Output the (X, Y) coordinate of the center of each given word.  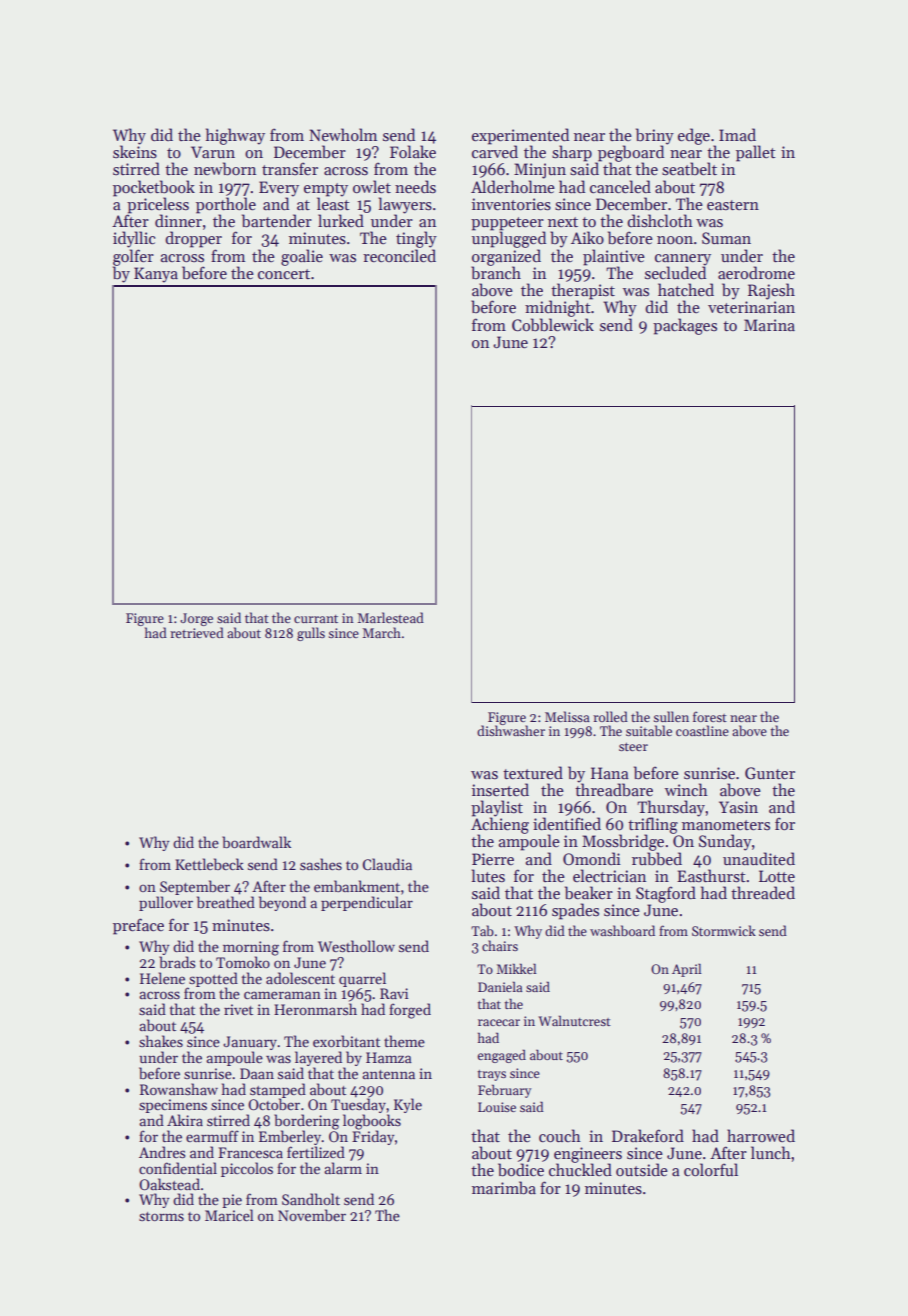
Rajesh (771, 291)
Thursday (671, 808)
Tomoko (243, 962)
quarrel (362, 979)
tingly (416, 239)
